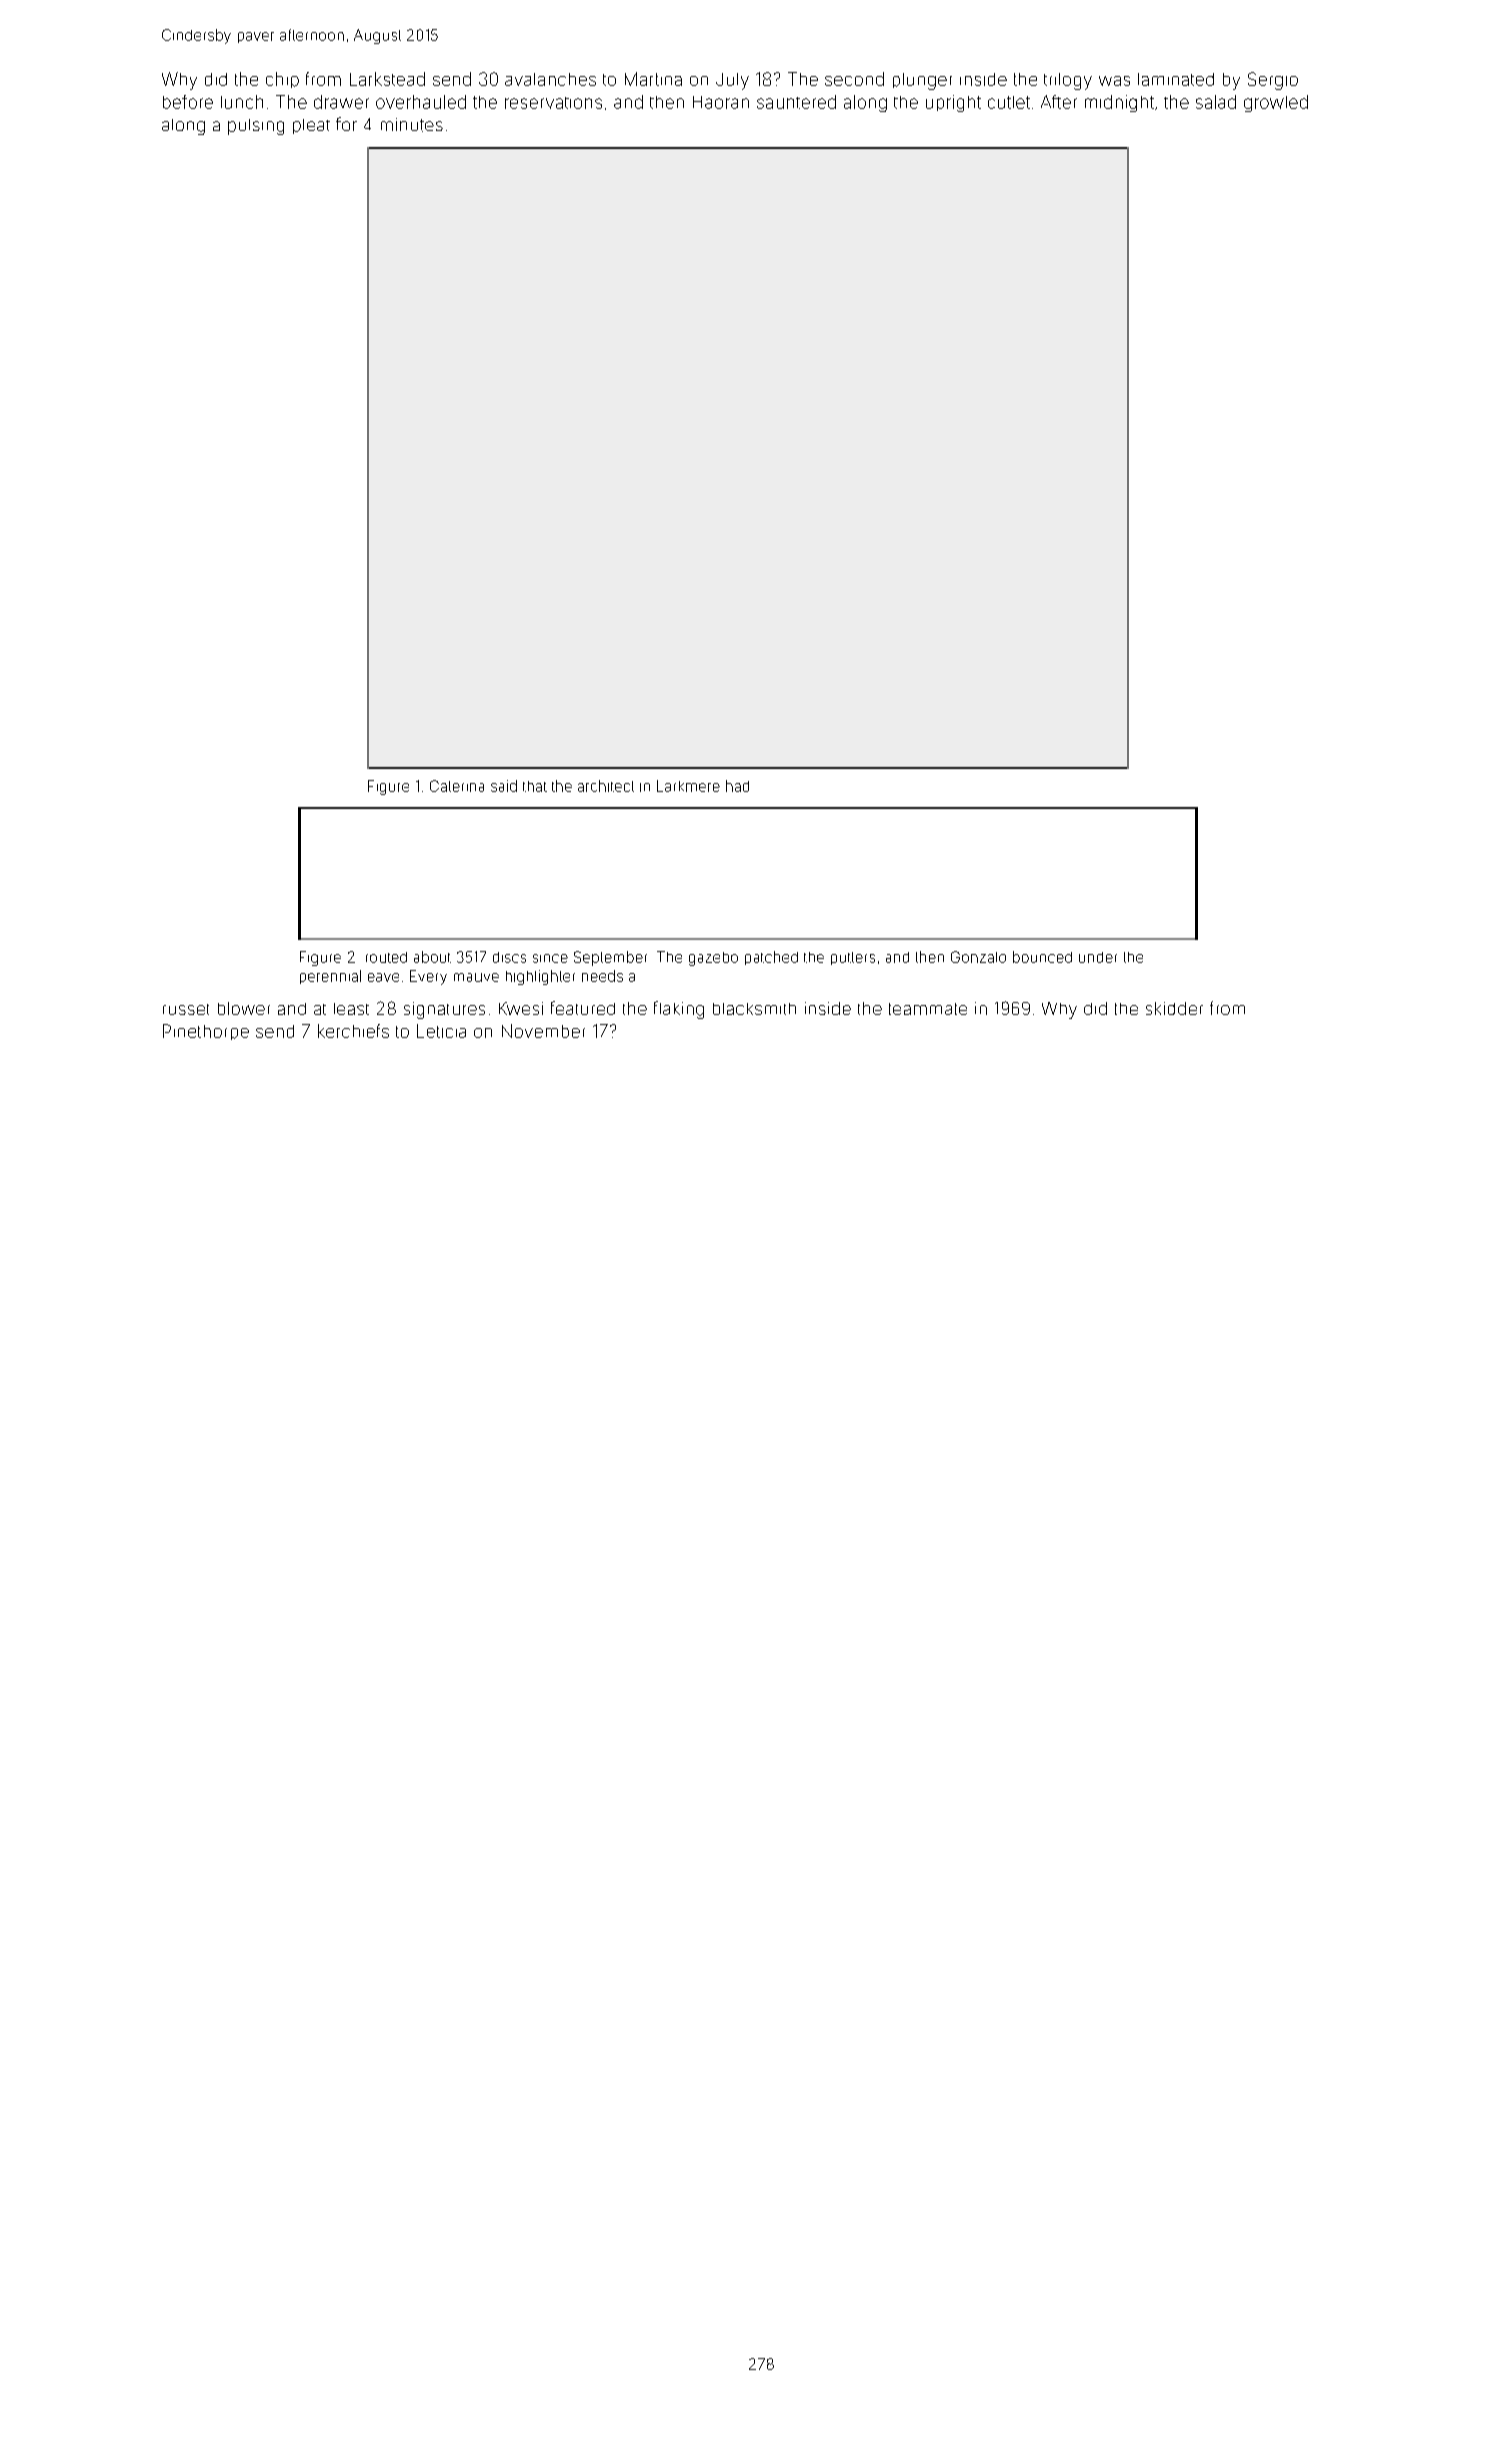 This screenshot has width=1496, height=2464. I want to click on sauntered, so click(796, 102).
